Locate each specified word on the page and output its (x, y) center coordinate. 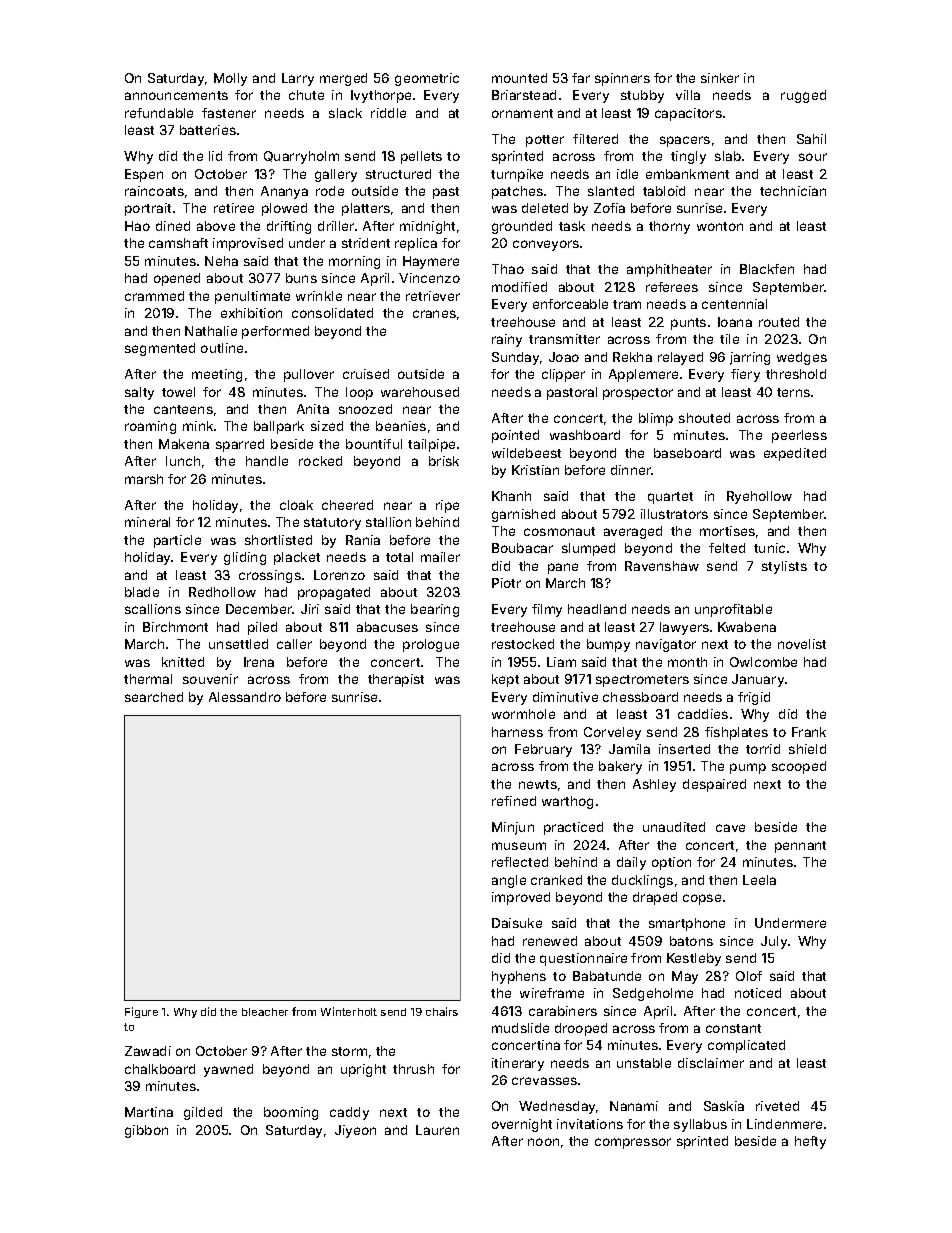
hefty (810, 1142)
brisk (444, 461)
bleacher (265, 1012)
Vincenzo (429, 278)
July (774, 942)
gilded (203, 1113)
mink (198, 426)
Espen (144, 175)
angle (509, 881)
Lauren (437, 1130)
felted (727, 548)
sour (813, 157)
